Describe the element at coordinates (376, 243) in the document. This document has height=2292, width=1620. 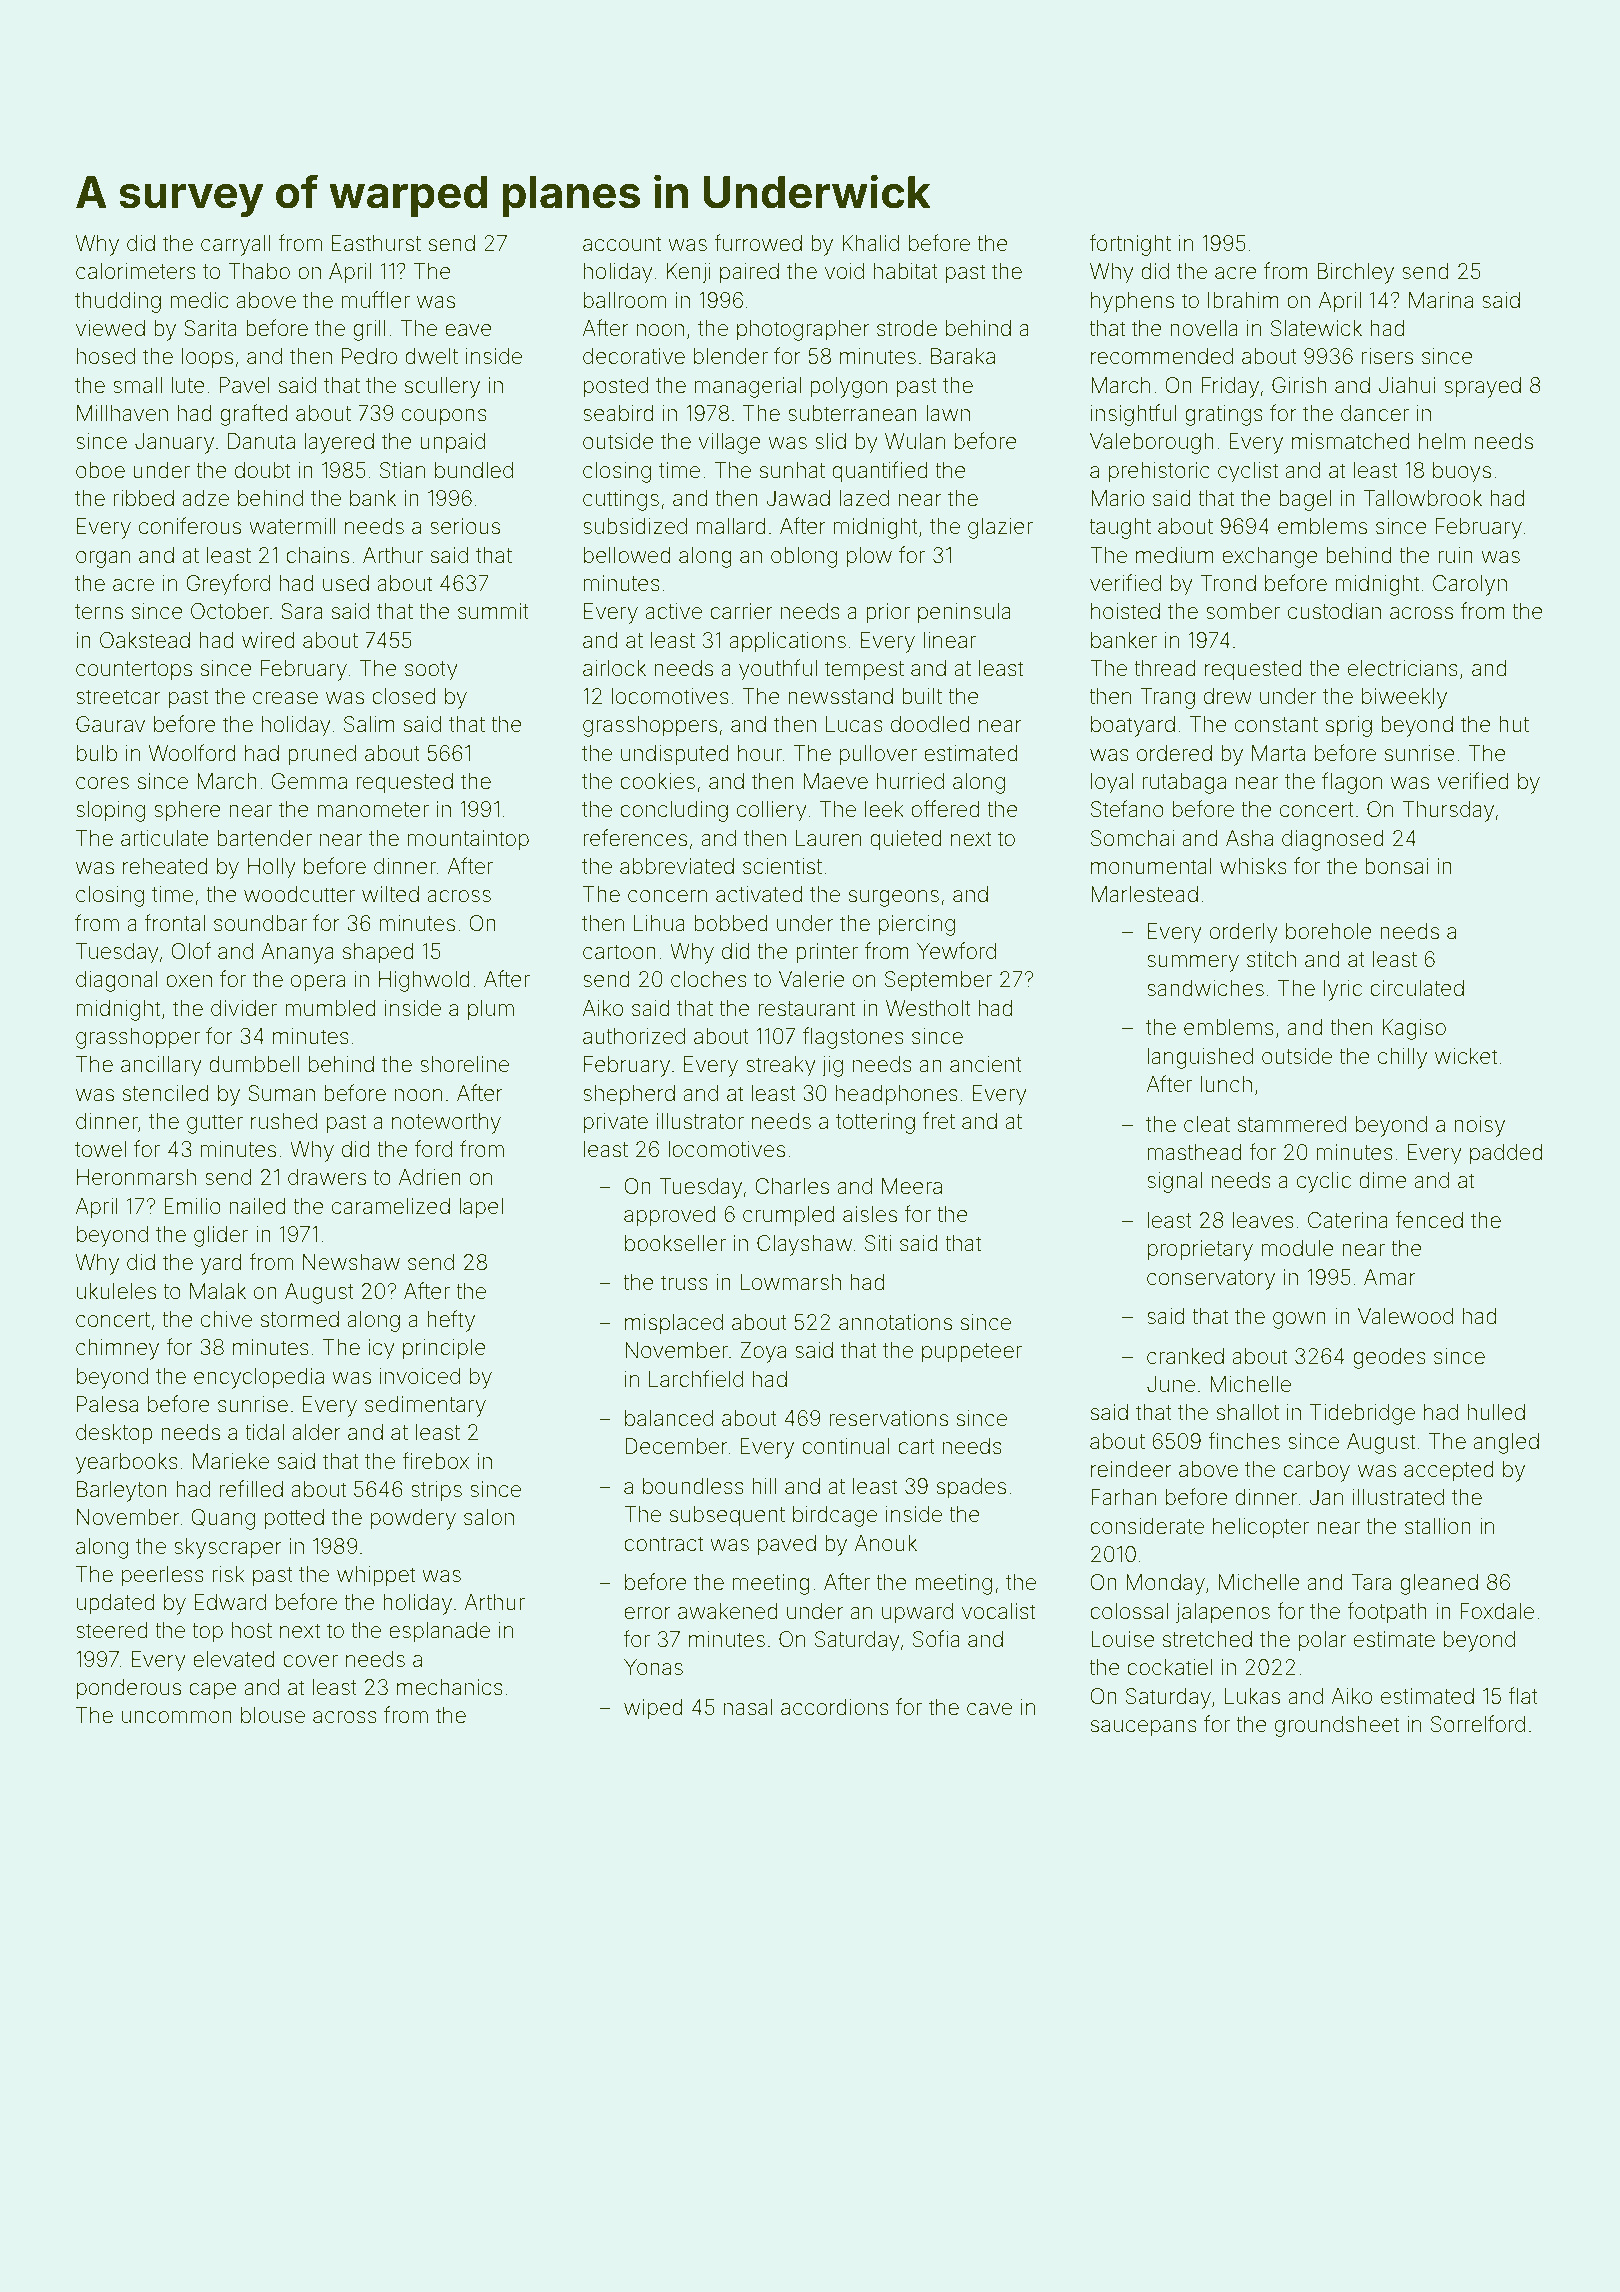
I see `Easthurst` at that location.
